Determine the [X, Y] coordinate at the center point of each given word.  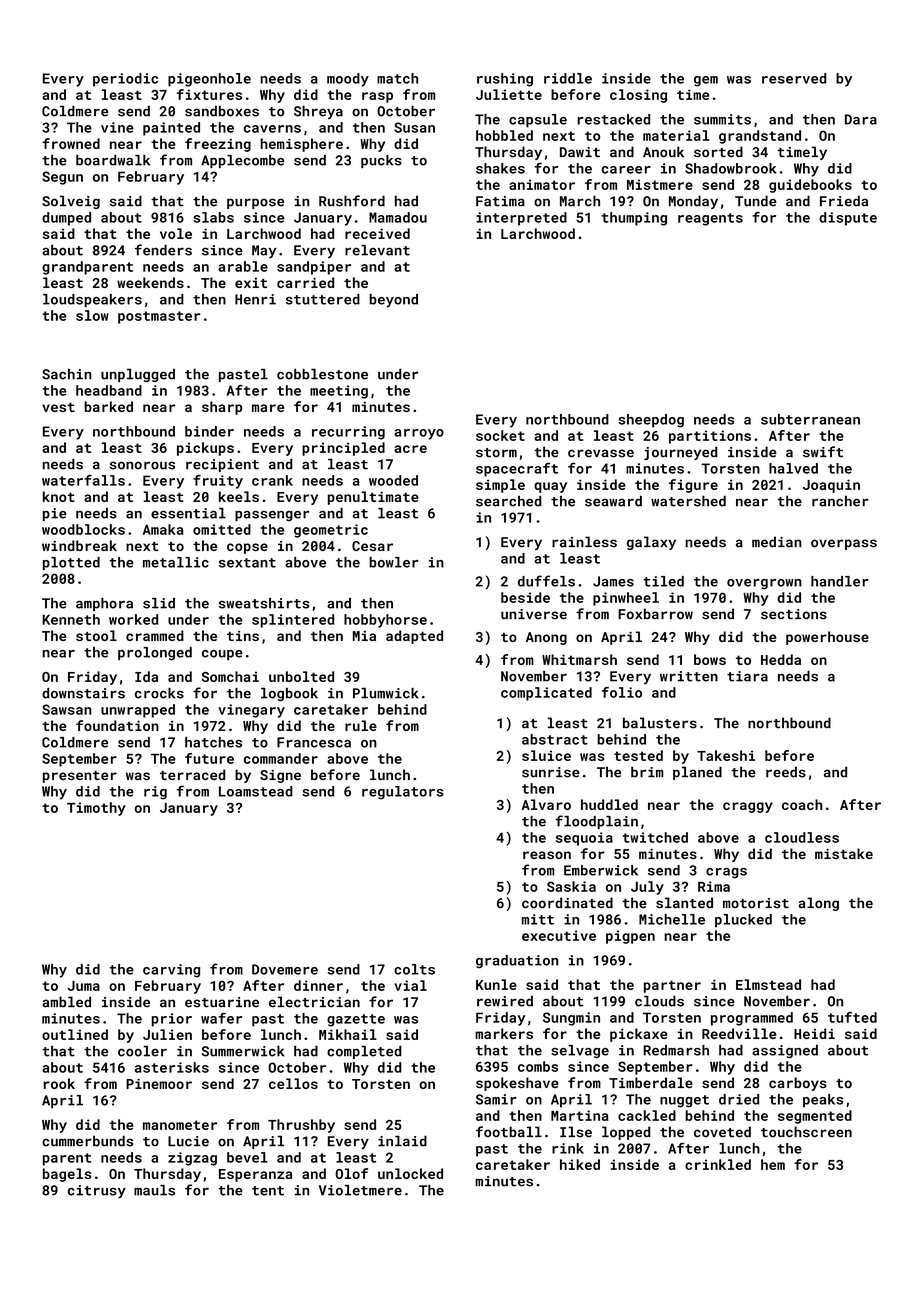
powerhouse [827, 638]
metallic [176, 562]
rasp [377, 97]
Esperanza [255, 1175]
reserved [794, 78]
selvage [580, 1051]
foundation [117, 725]
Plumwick [386, 693]
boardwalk [113, 160]
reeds [786, 772]
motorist [756, 903]
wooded [393, 480]
